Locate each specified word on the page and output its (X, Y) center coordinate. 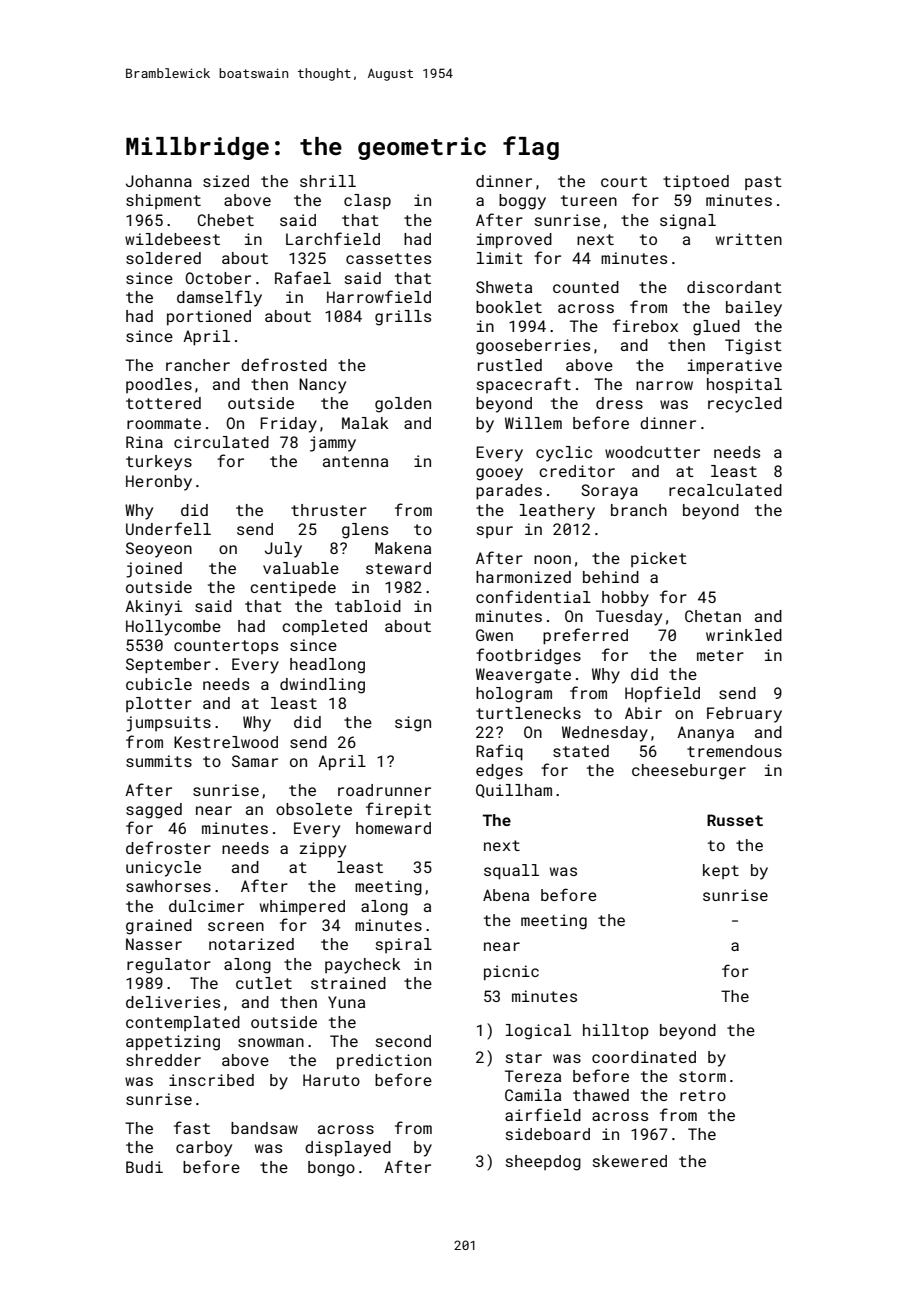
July (283, 550)
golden (403, 405)
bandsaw (264, 1128)
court (624, 181)
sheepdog (543, 1163)
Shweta (504, 287)
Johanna (159, 181)
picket (659, 559)
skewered (630, 1161)
